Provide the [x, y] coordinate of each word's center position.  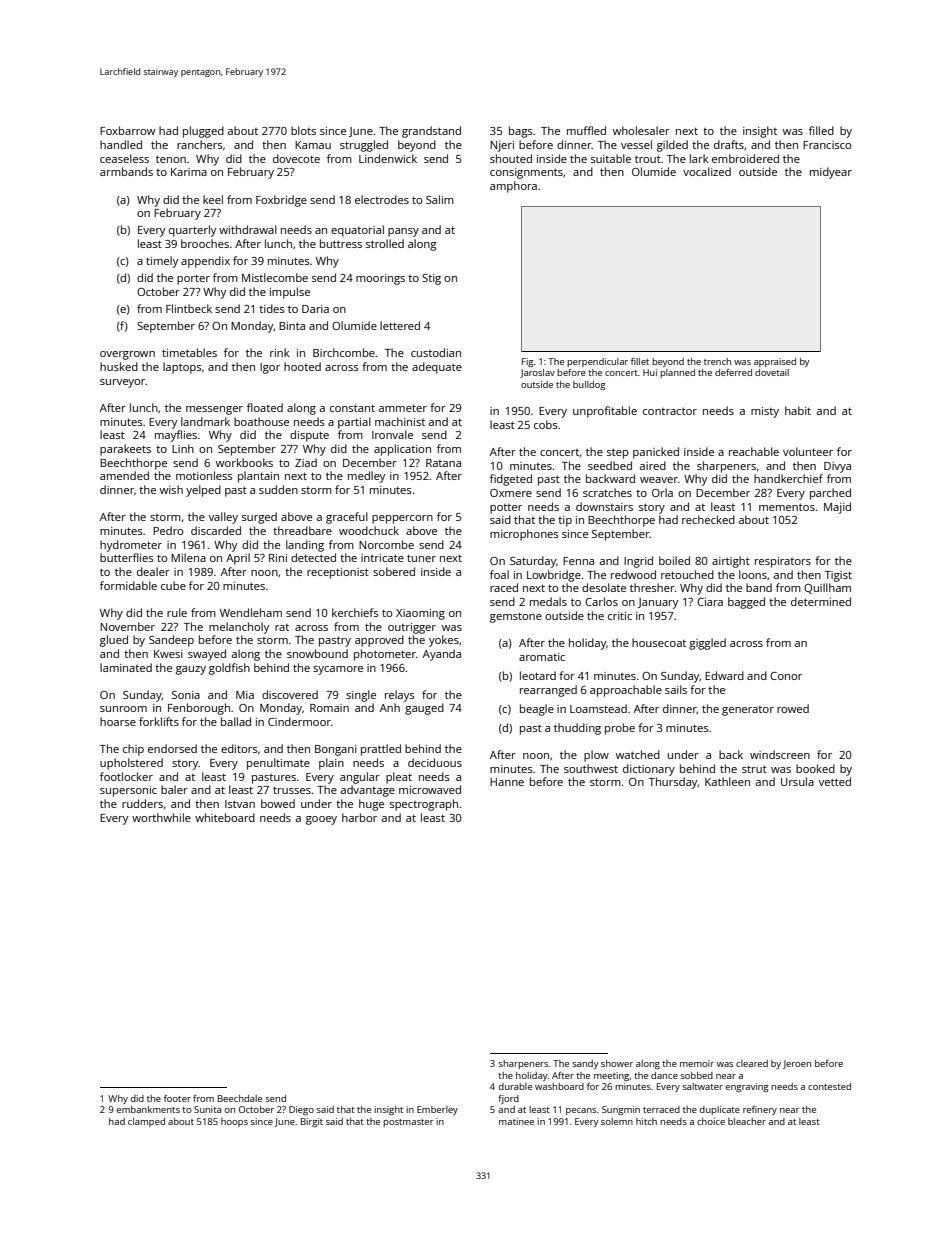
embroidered [745, 158]
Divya [837, 467]
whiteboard [225, 817]
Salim [440, 199]
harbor [359, 817]
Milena [188, 557]
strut [754, 769]
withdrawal [248, 229]
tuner [421, 558]
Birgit [312, 1122]
